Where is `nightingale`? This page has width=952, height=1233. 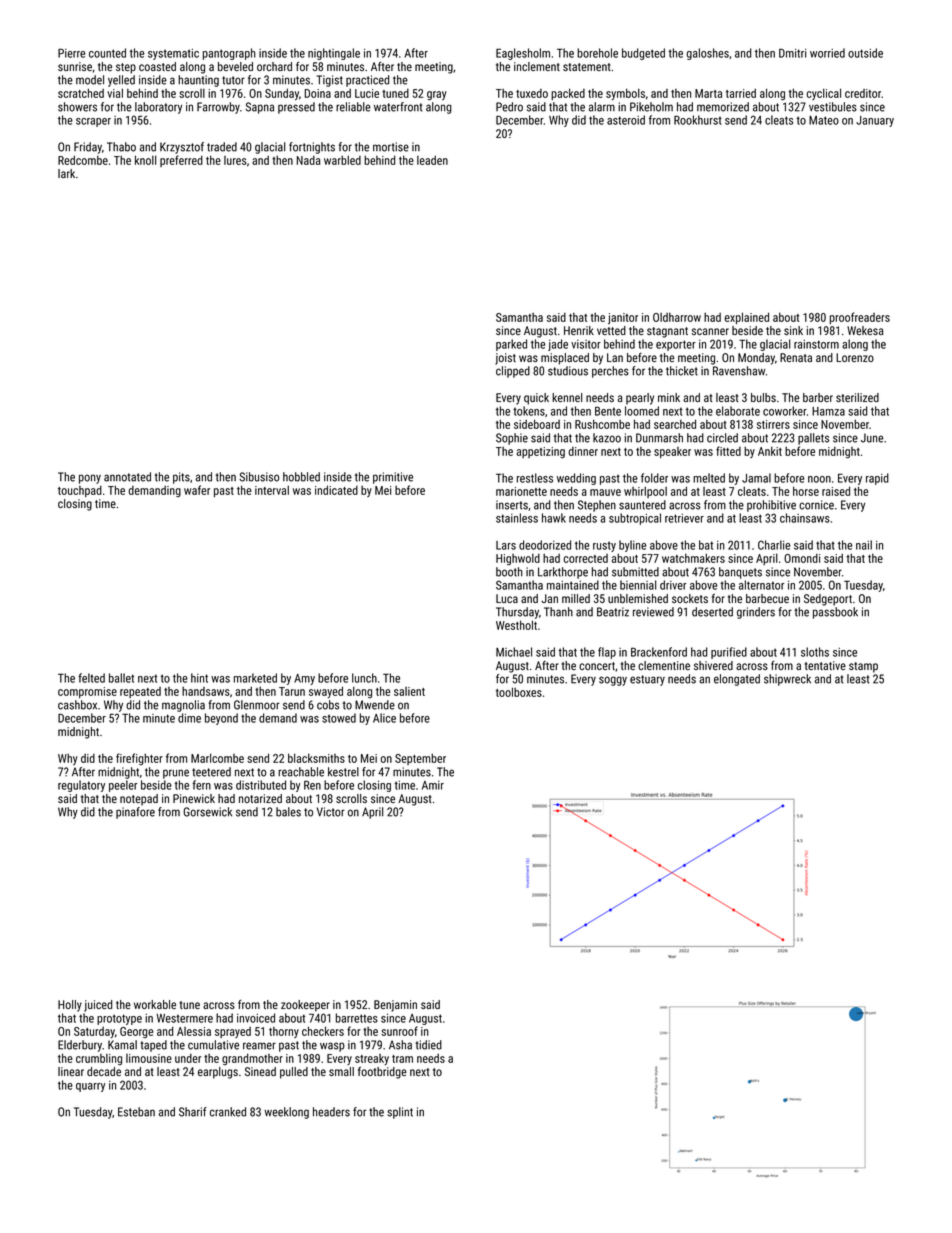
nightingale is located at coordinates (334, 54).
